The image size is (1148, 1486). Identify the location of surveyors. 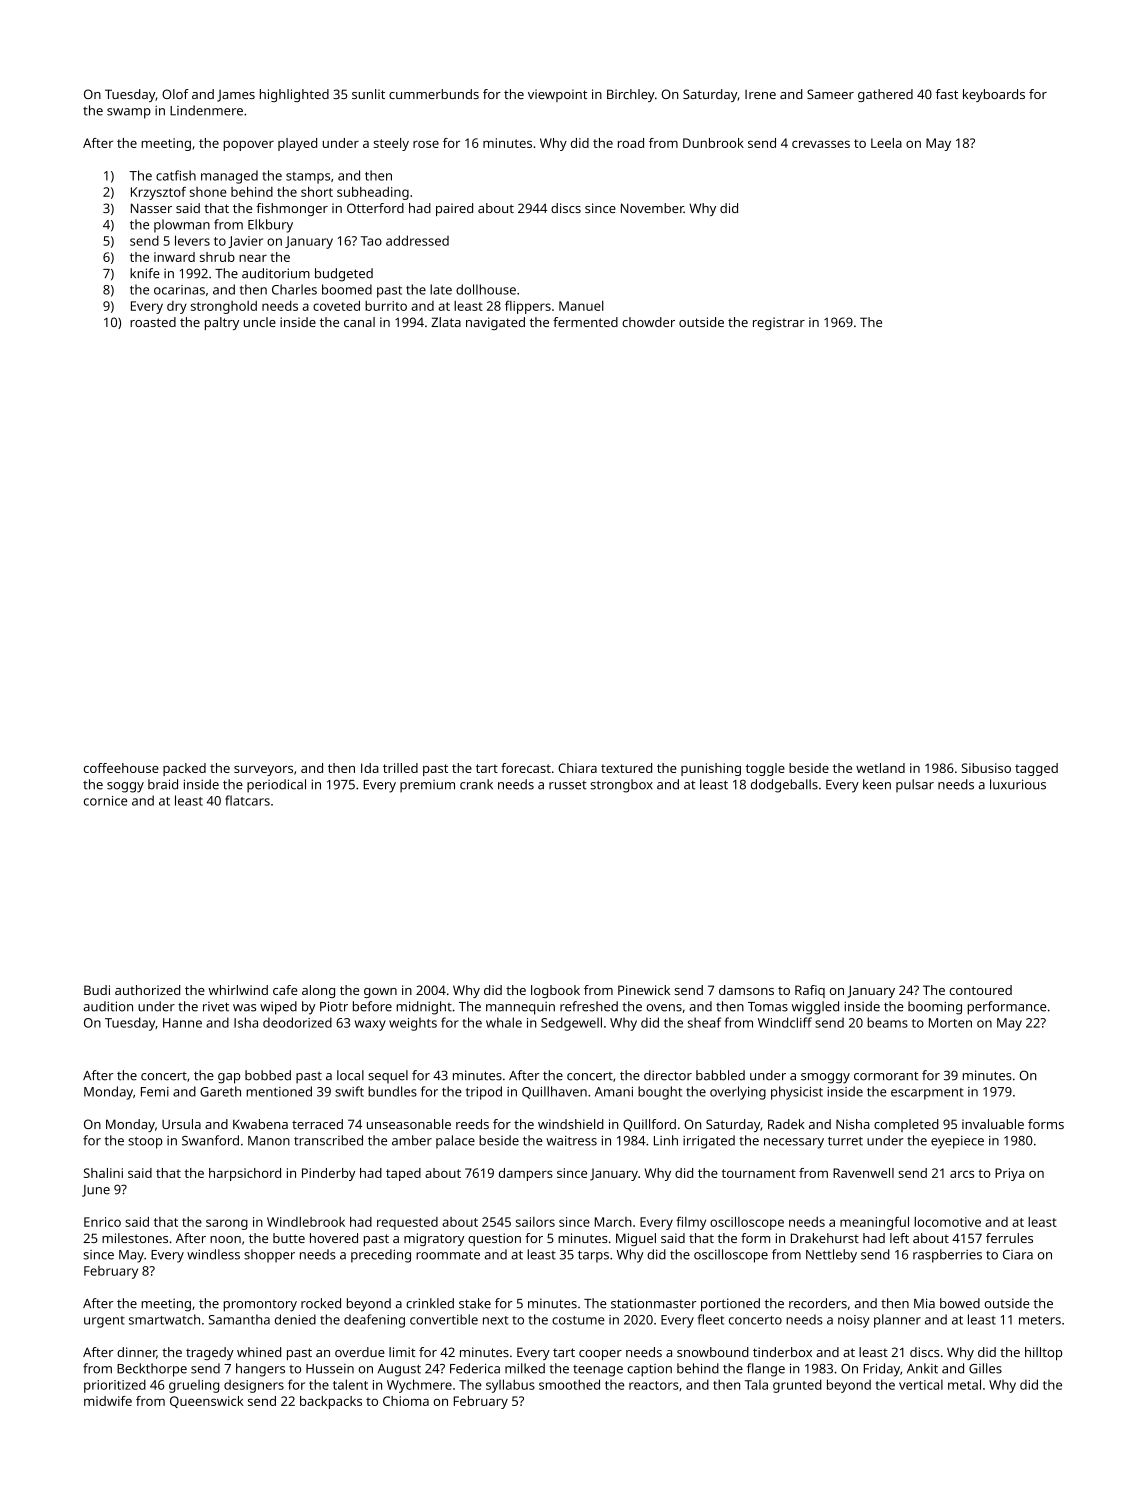
(263, 771).
